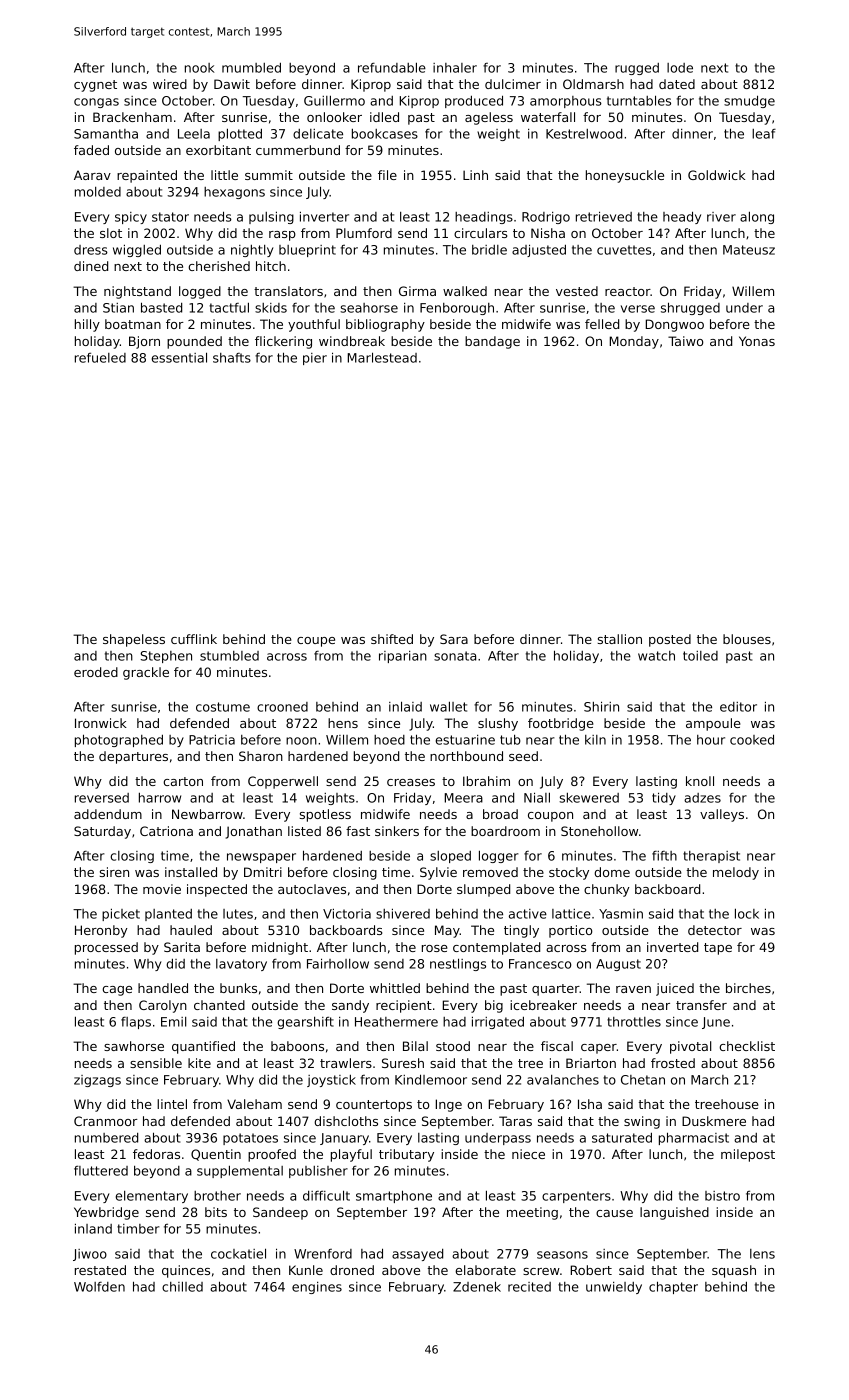 This image has width=849, height=1400. What do you see at coordinates (224, 175) in the image?
I see `little` at bounding box center [224, 175].
